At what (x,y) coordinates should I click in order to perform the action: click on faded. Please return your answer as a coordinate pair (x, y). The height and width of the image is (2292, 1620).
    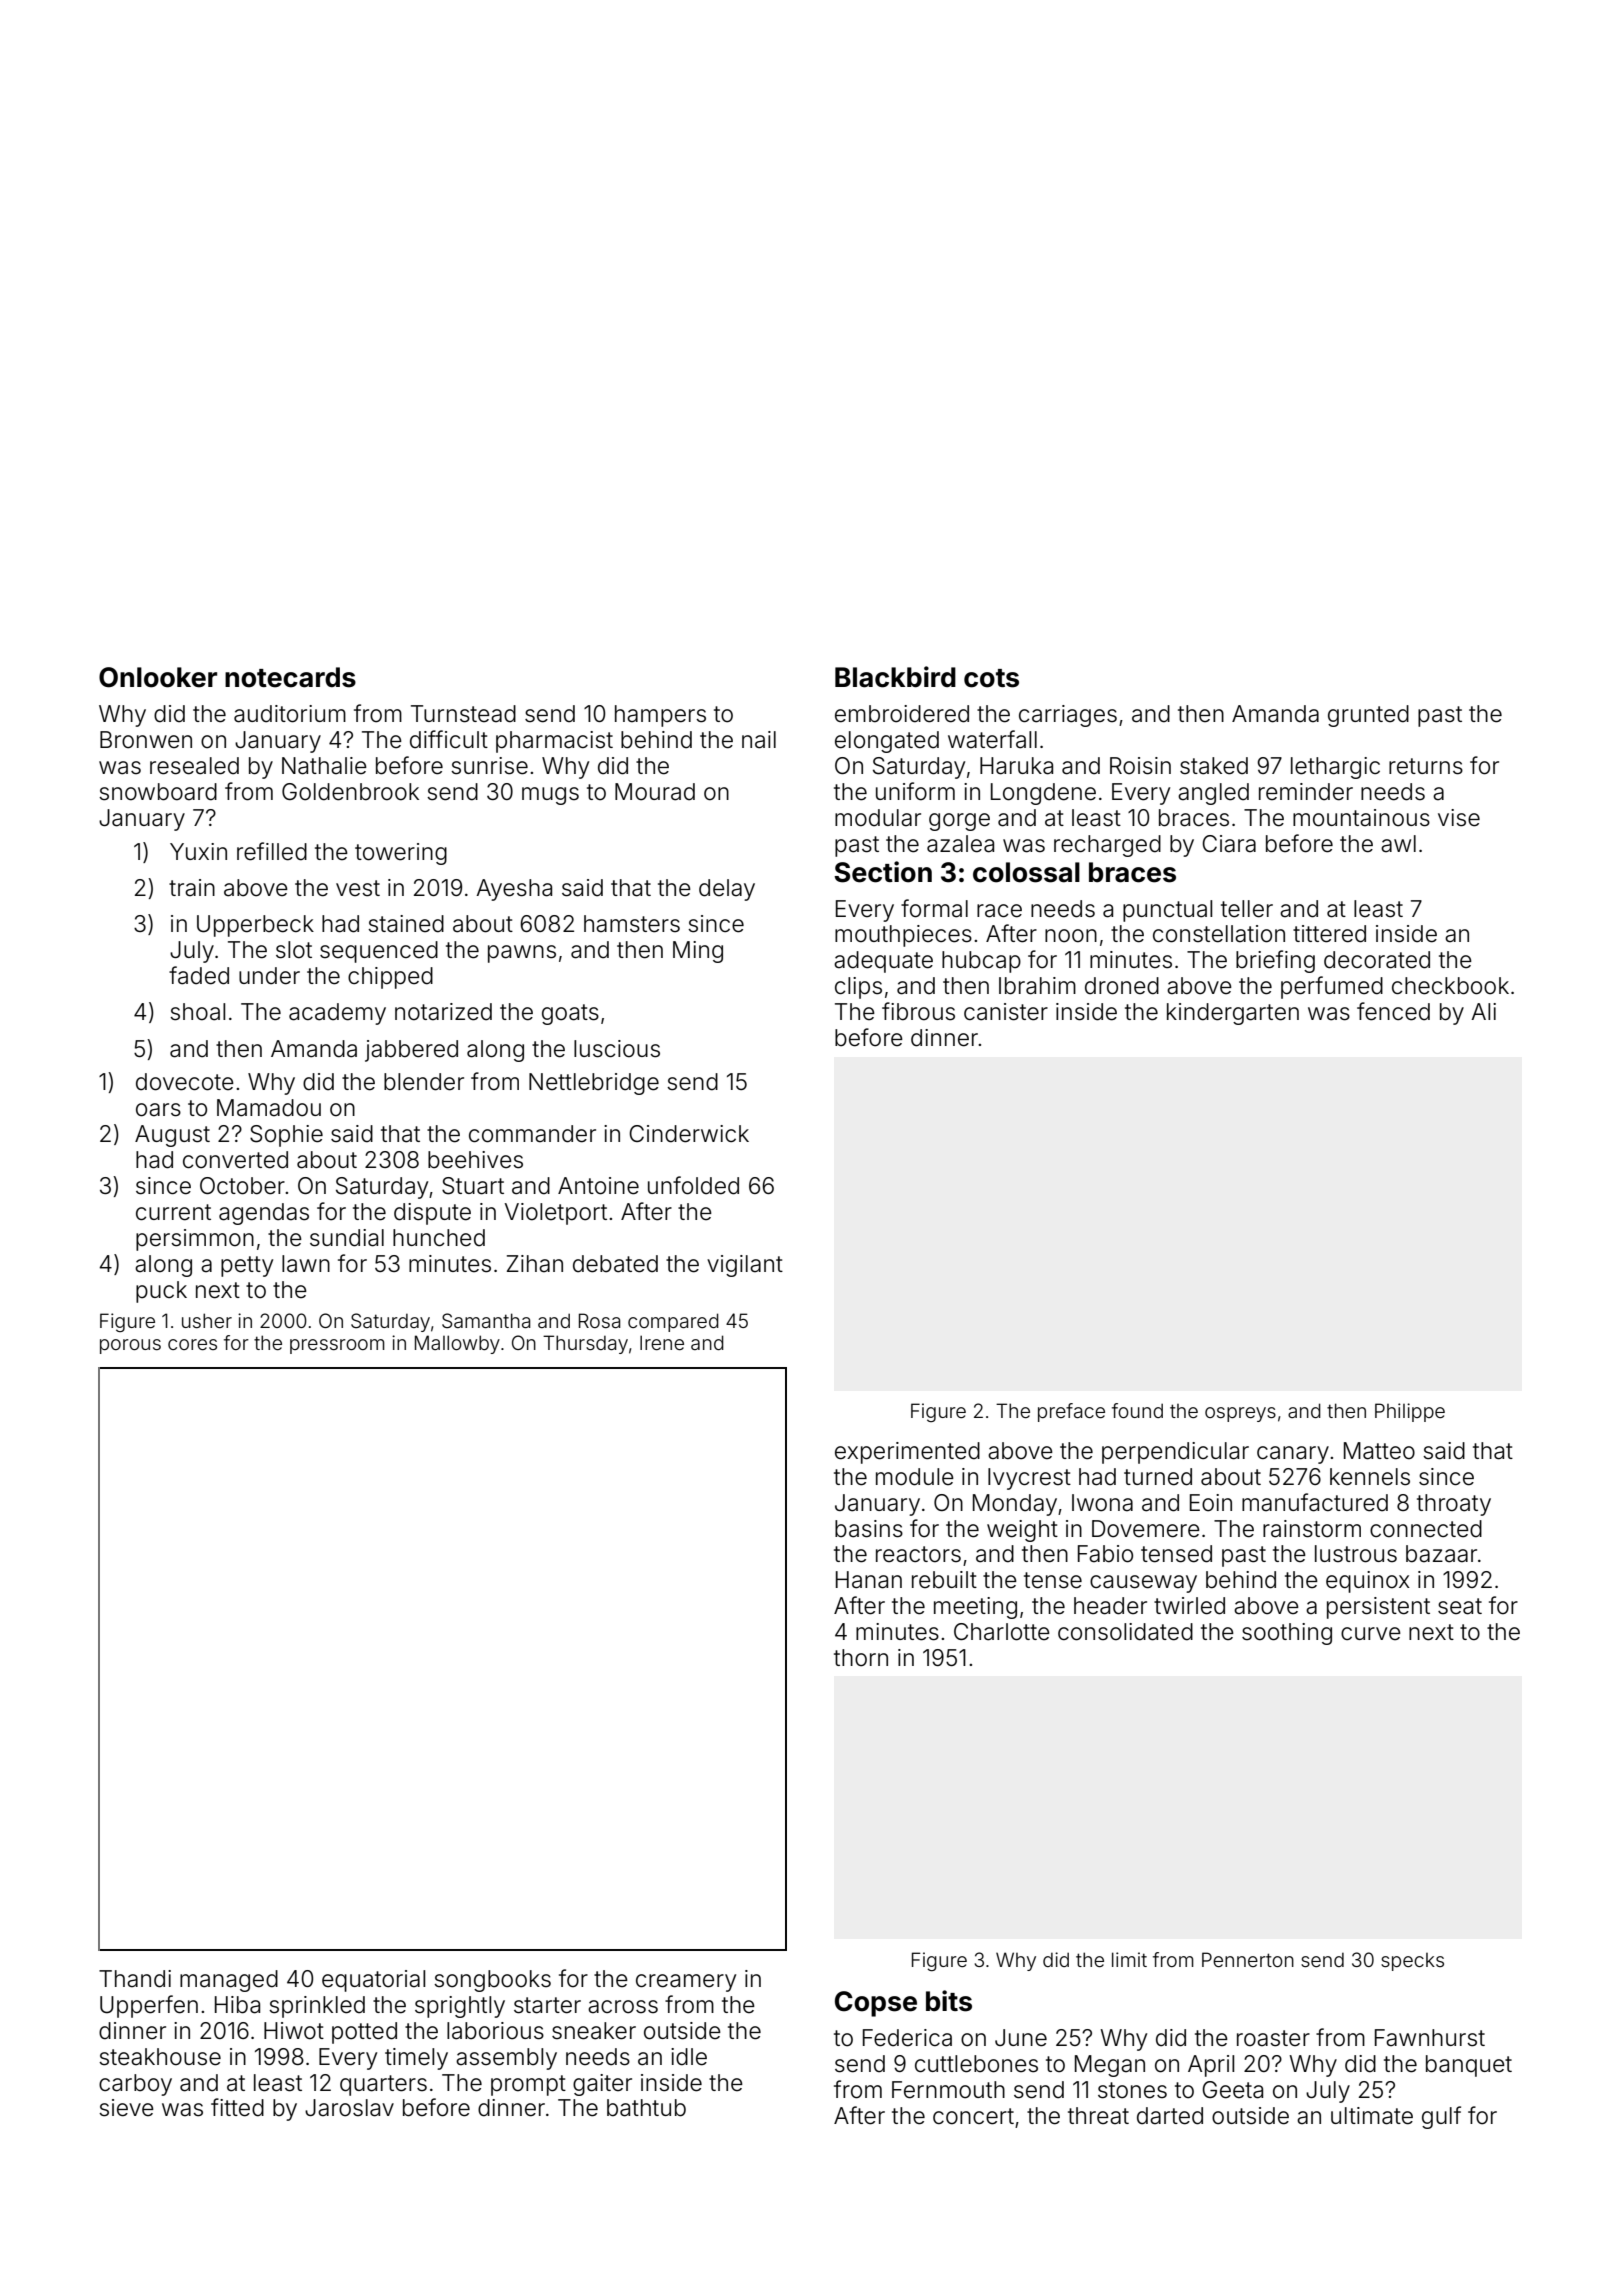
    Looking at the image, I should click on (199, 975).
